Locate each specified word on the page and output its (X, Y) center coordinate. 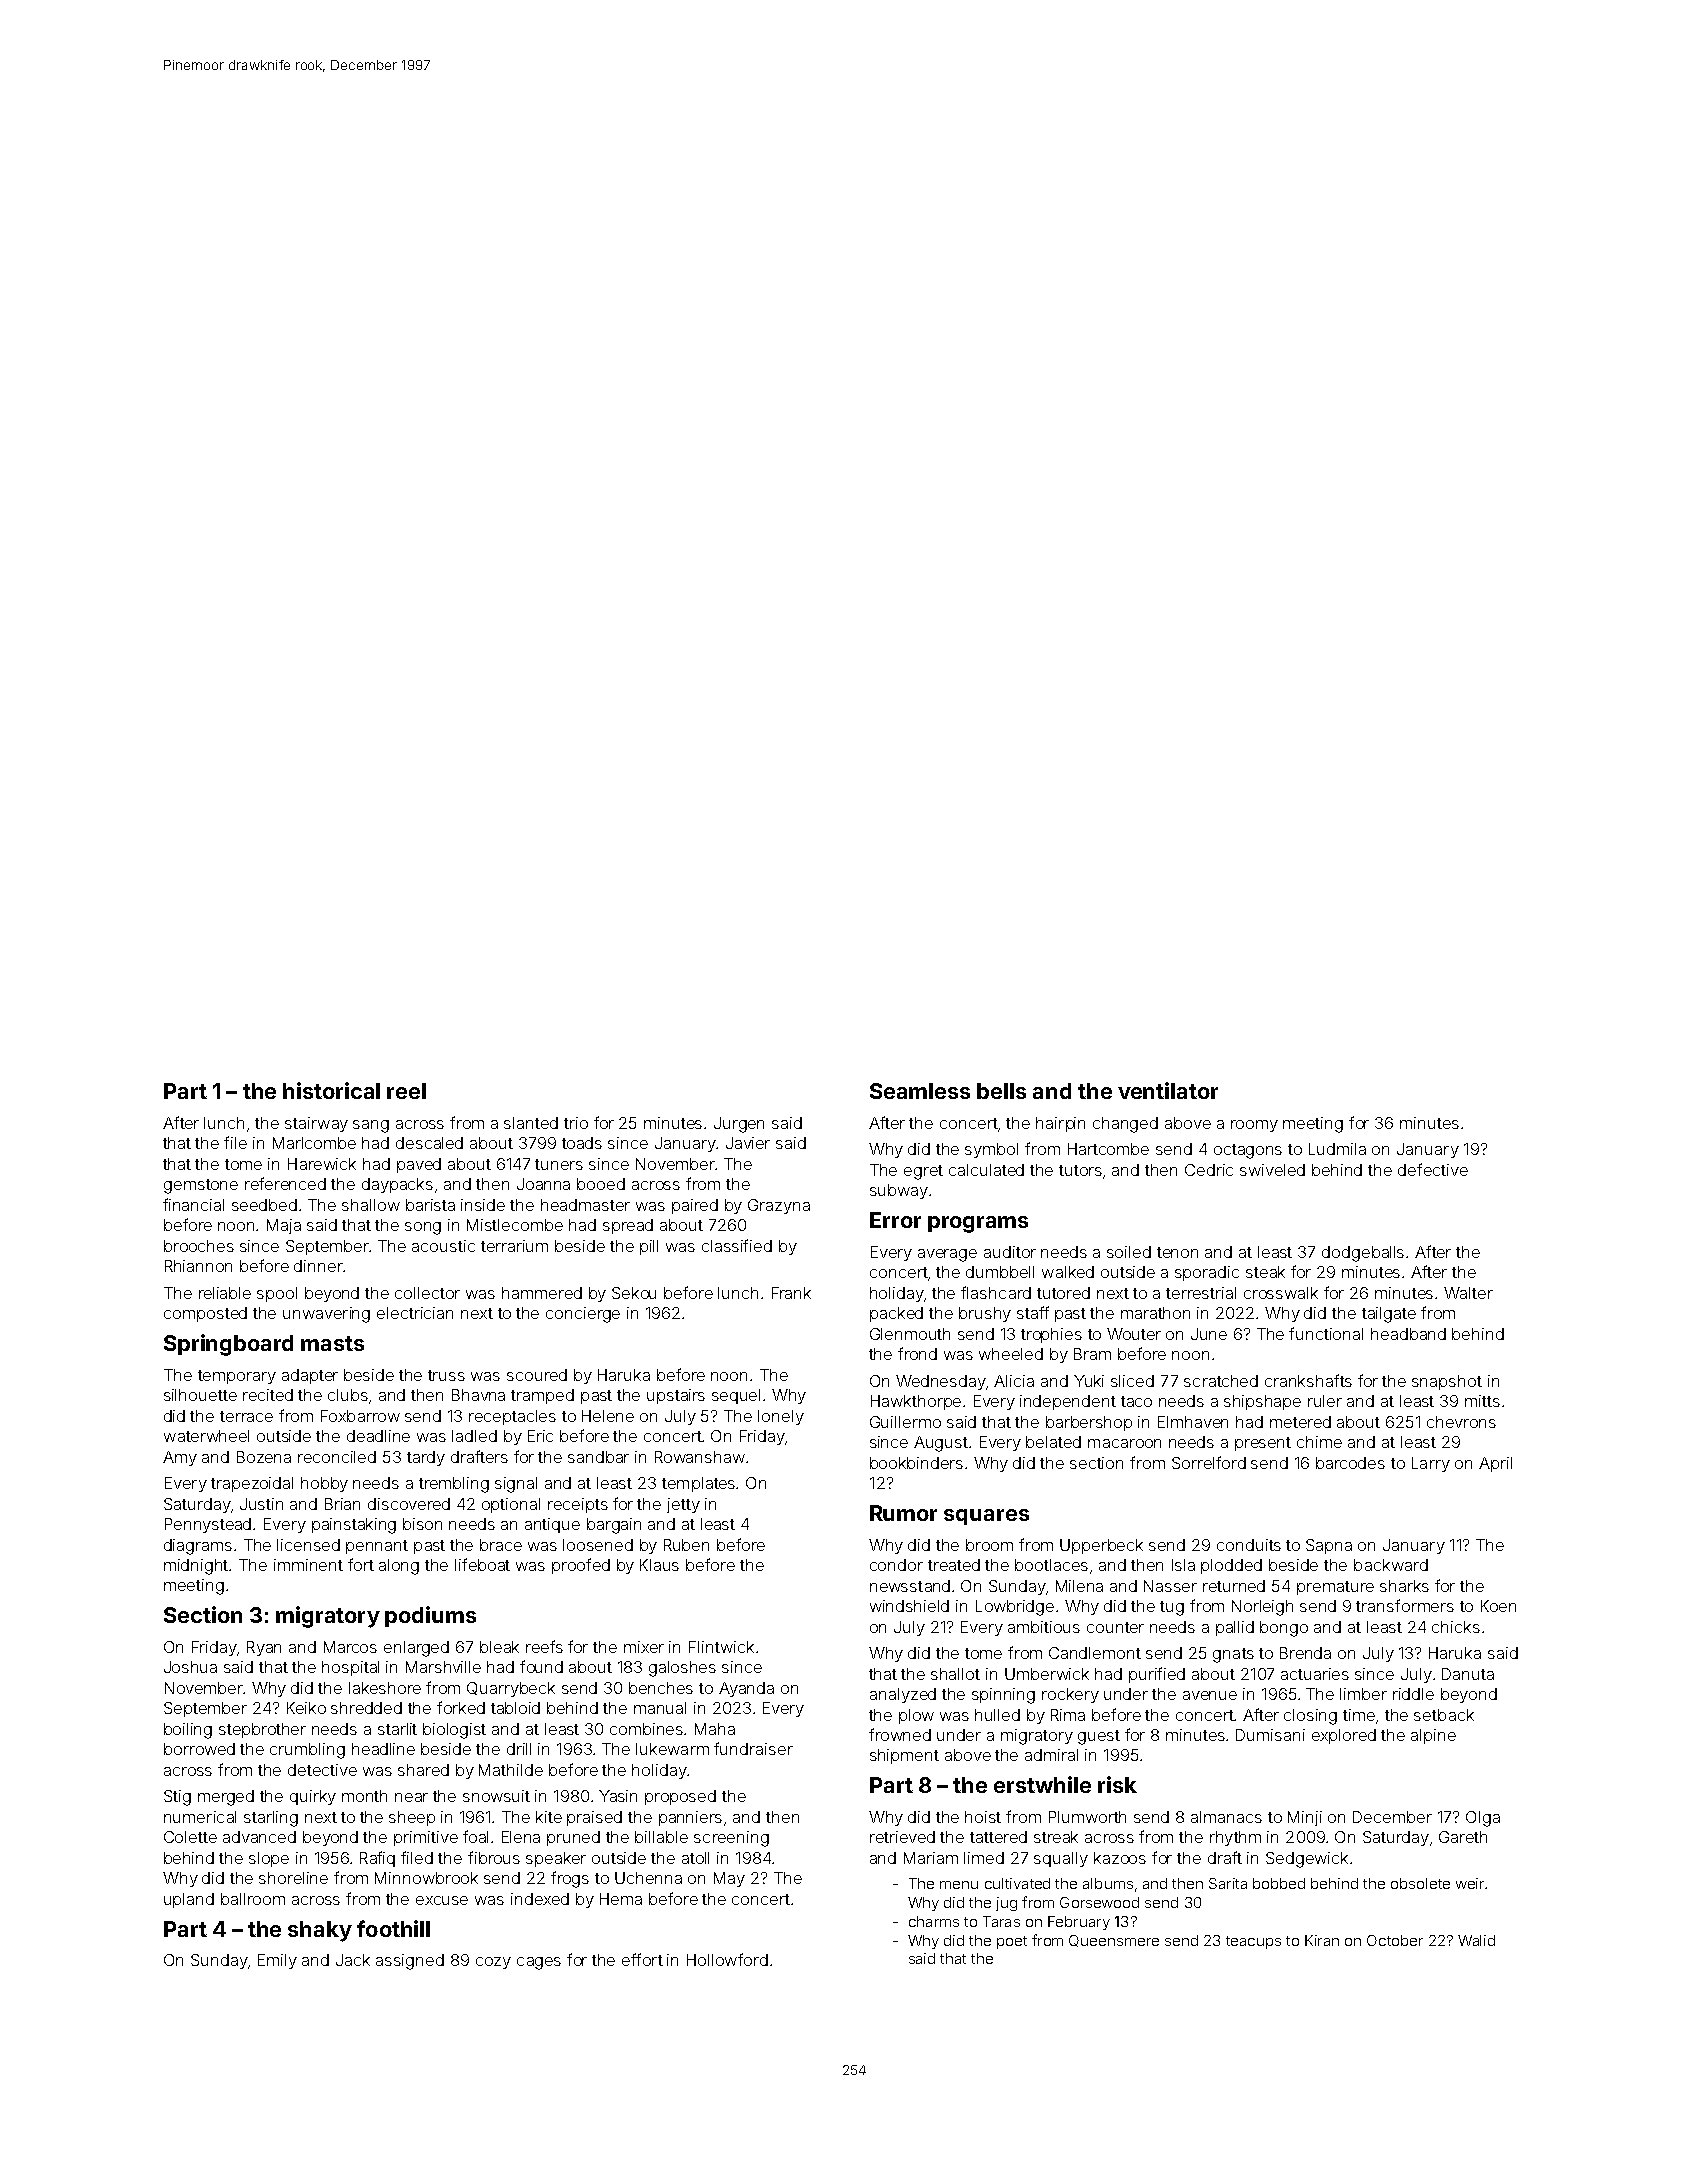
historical (331, 1090)
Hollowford (727, 1959)
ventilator (1168, 1090)
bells (1001, 1091)
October (1395, 1940)
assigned (410, 1962)
